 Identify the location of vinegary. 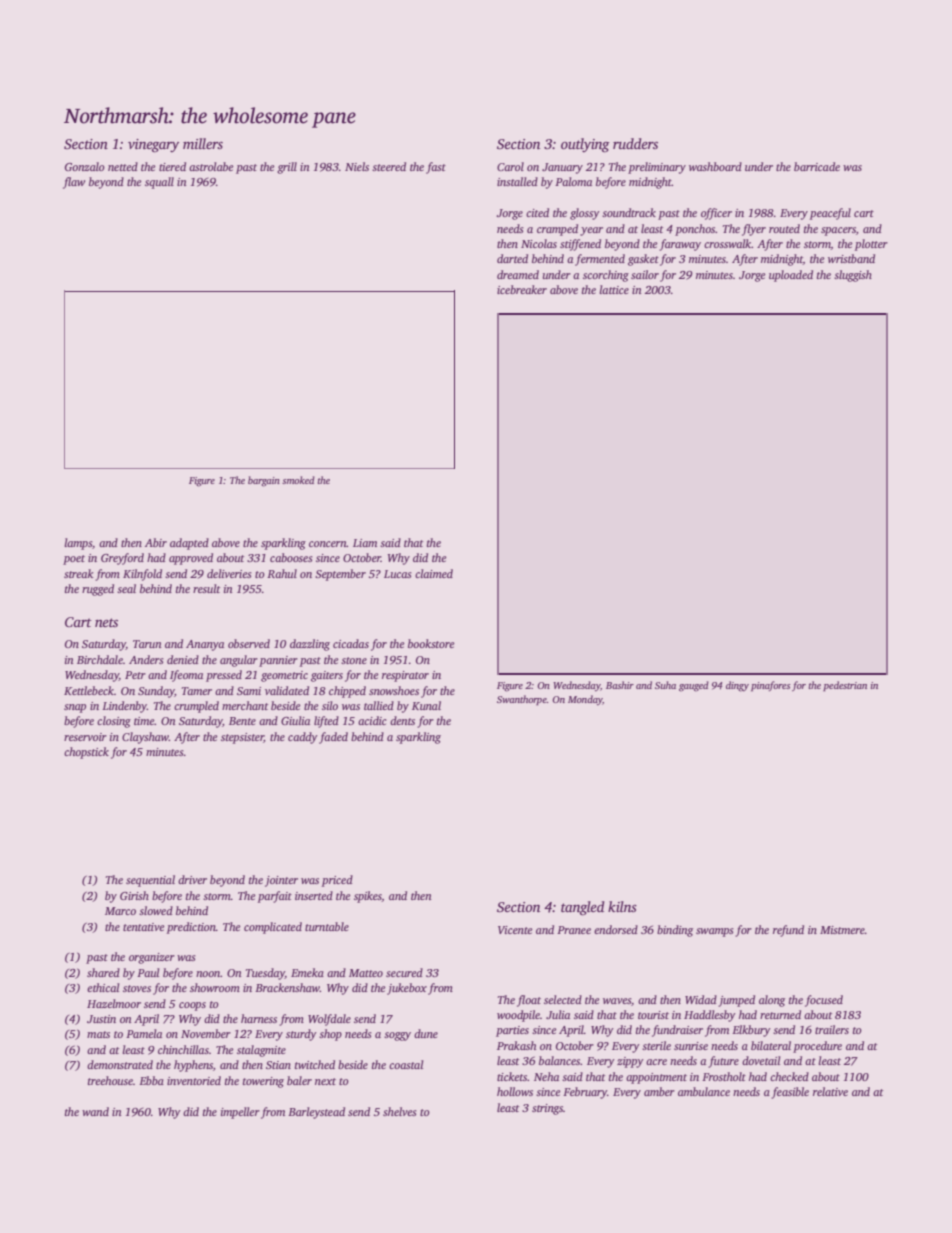
(153, 146).
